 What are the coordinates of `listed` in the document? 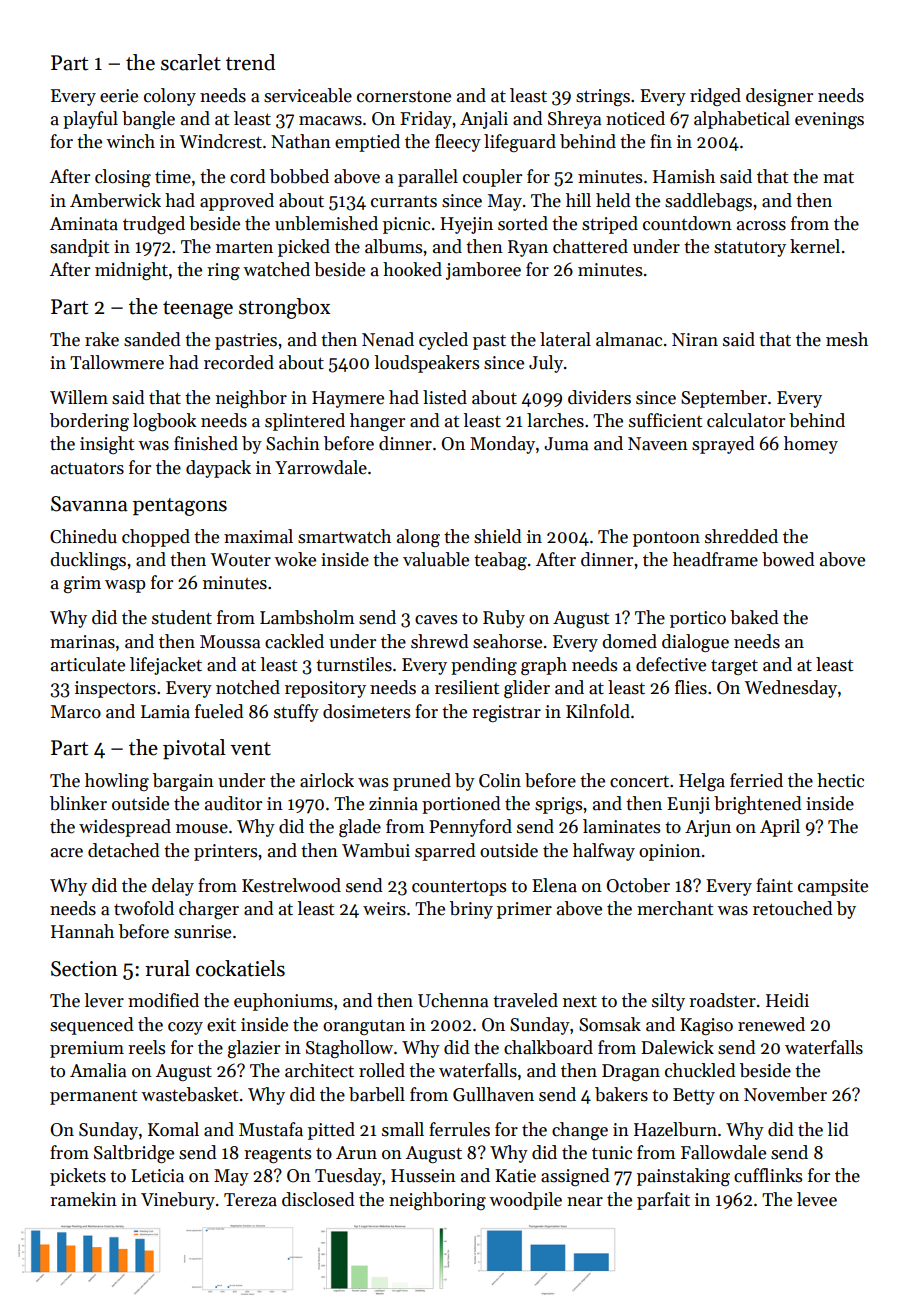 It's located at (445, 397).
